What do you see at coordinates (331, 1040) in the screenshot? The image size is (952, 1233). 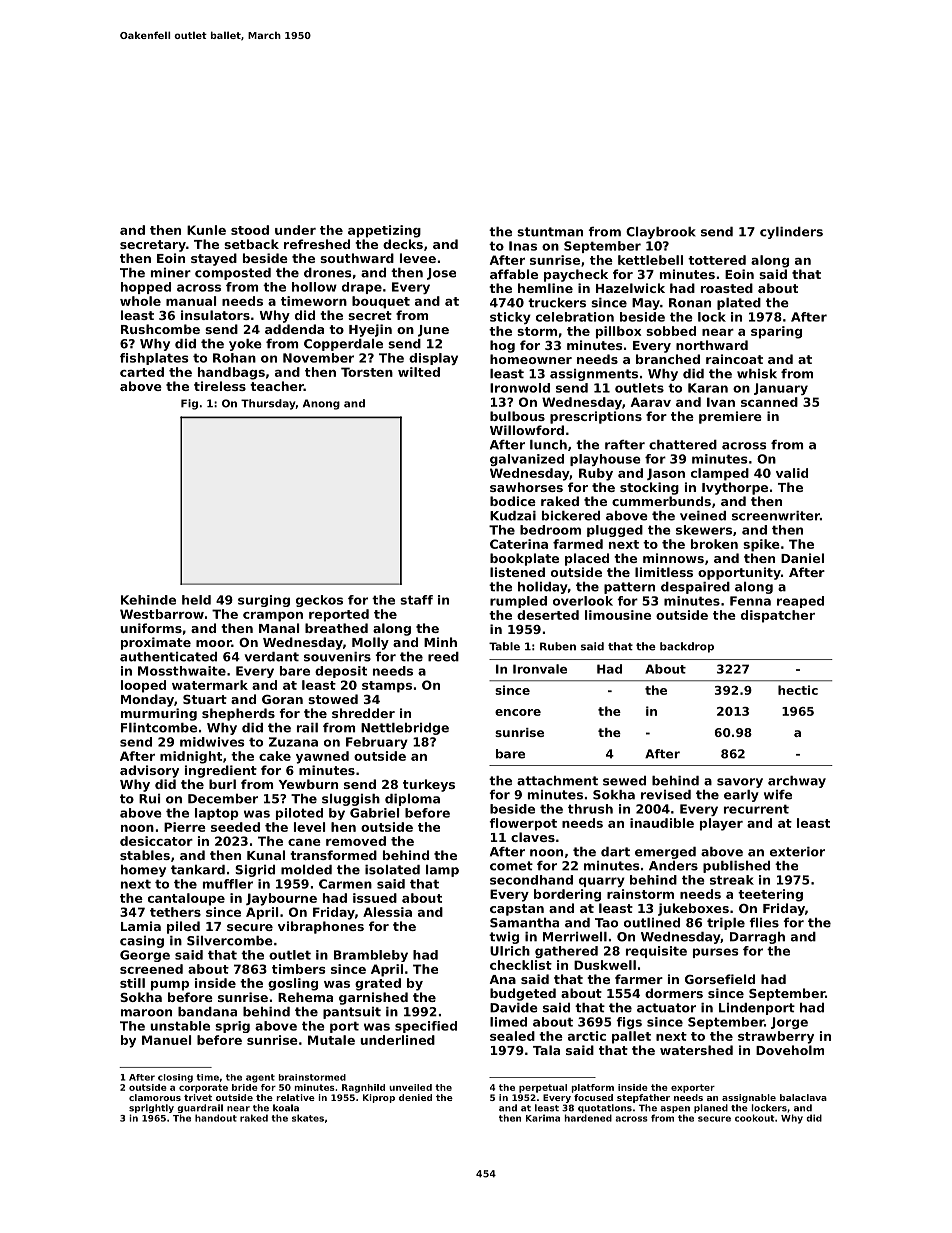 I see `Mutale` at bounding box center [331, 1040].
